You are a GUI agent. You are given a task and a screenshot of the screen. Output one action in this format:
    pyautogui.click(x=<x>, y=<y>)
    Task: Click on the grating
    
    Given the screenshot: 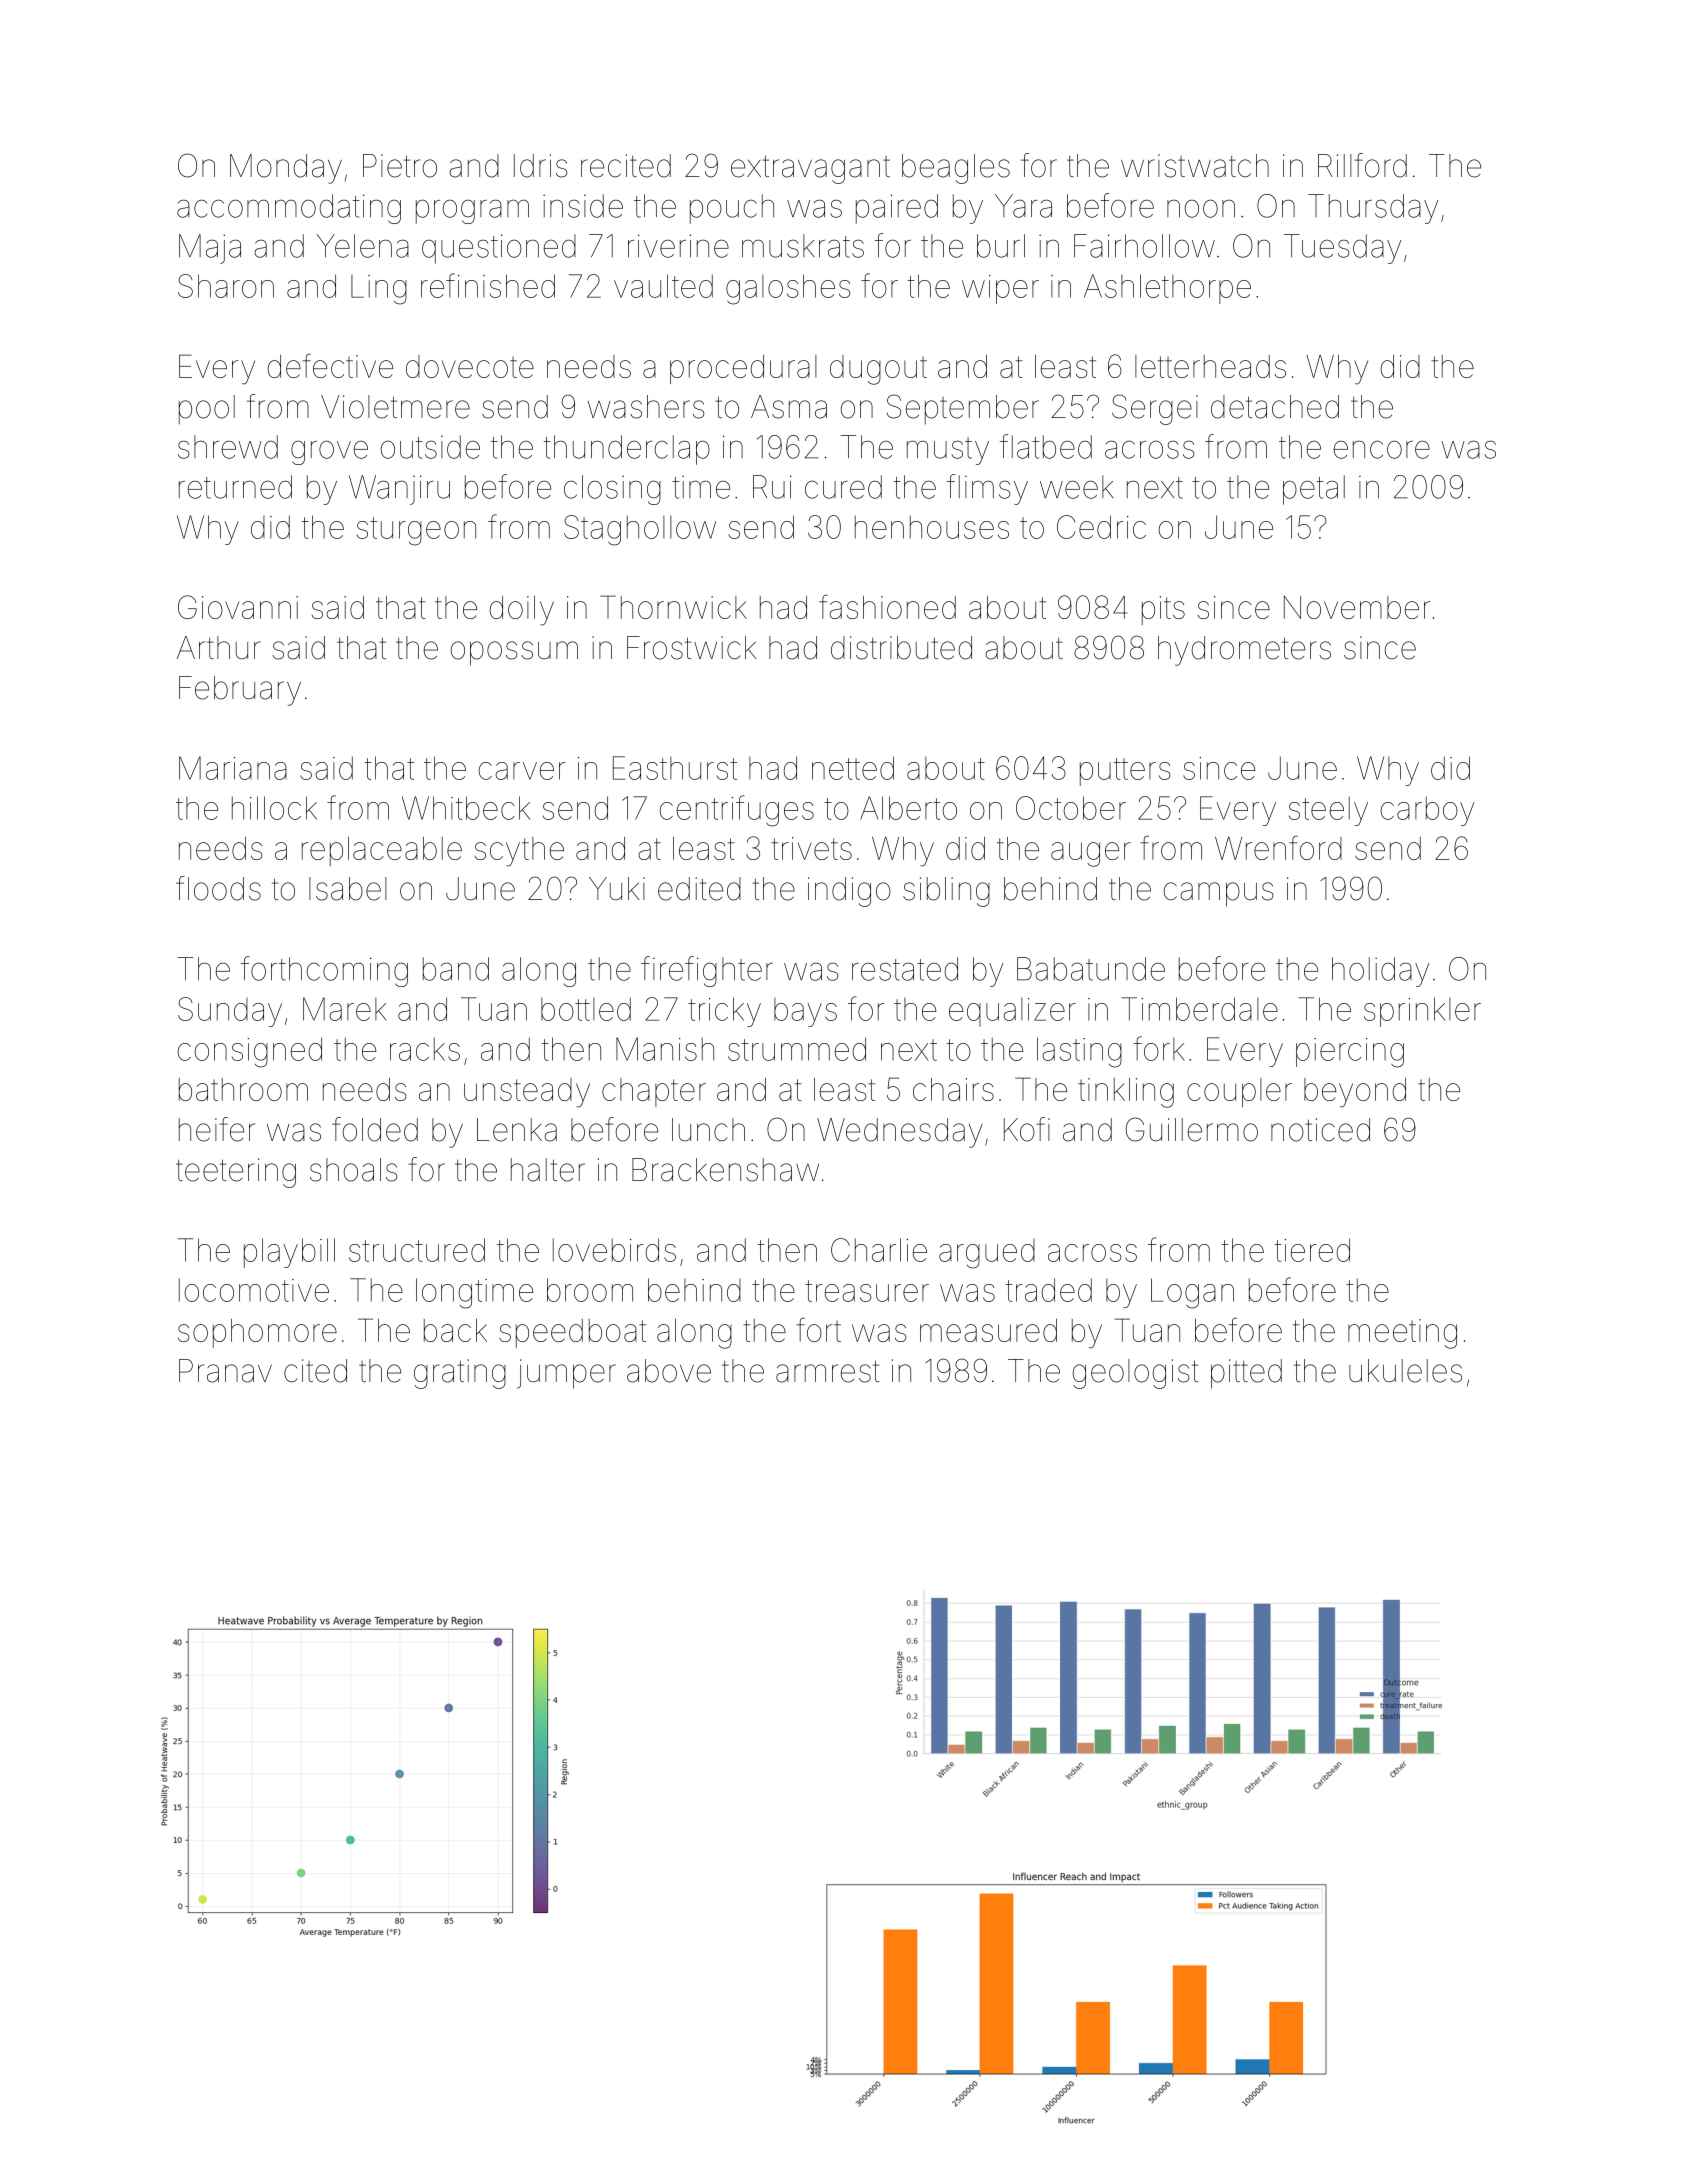 What is the action you would take?
    pyautogui.click(x=460, y=1374)
